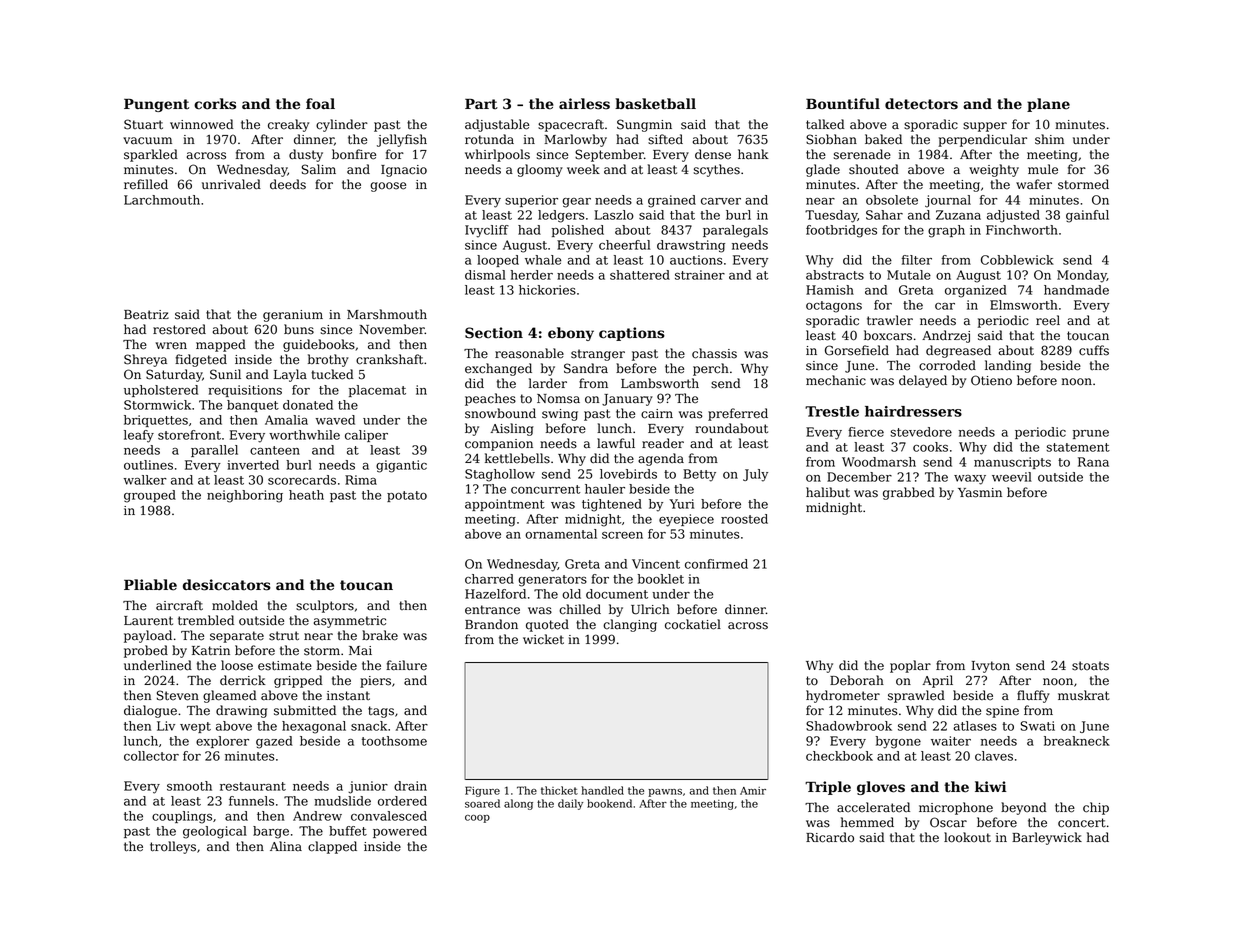 This screenshot has width=1233, height=952. I want to click on detectors, so click(921, 104).
